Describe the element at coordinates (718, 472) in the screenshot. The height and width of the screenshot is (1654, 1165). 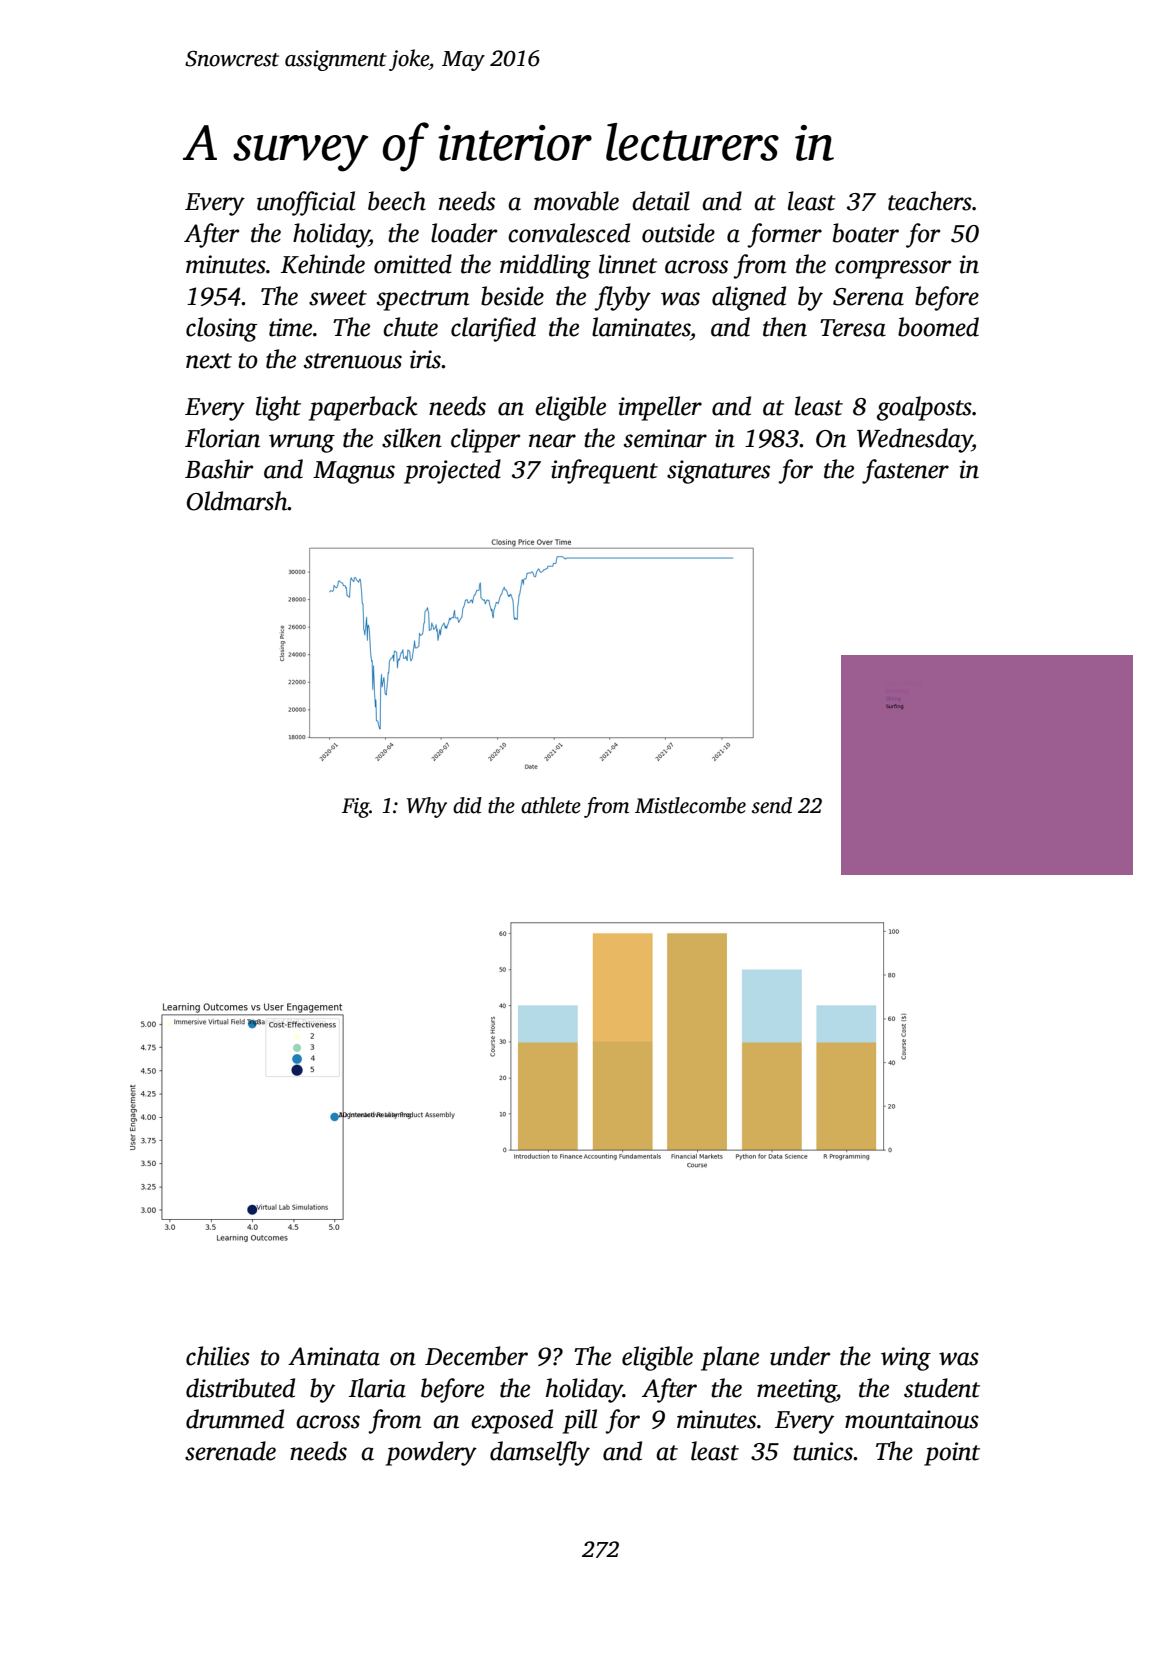
I see `signatures` at that location.
